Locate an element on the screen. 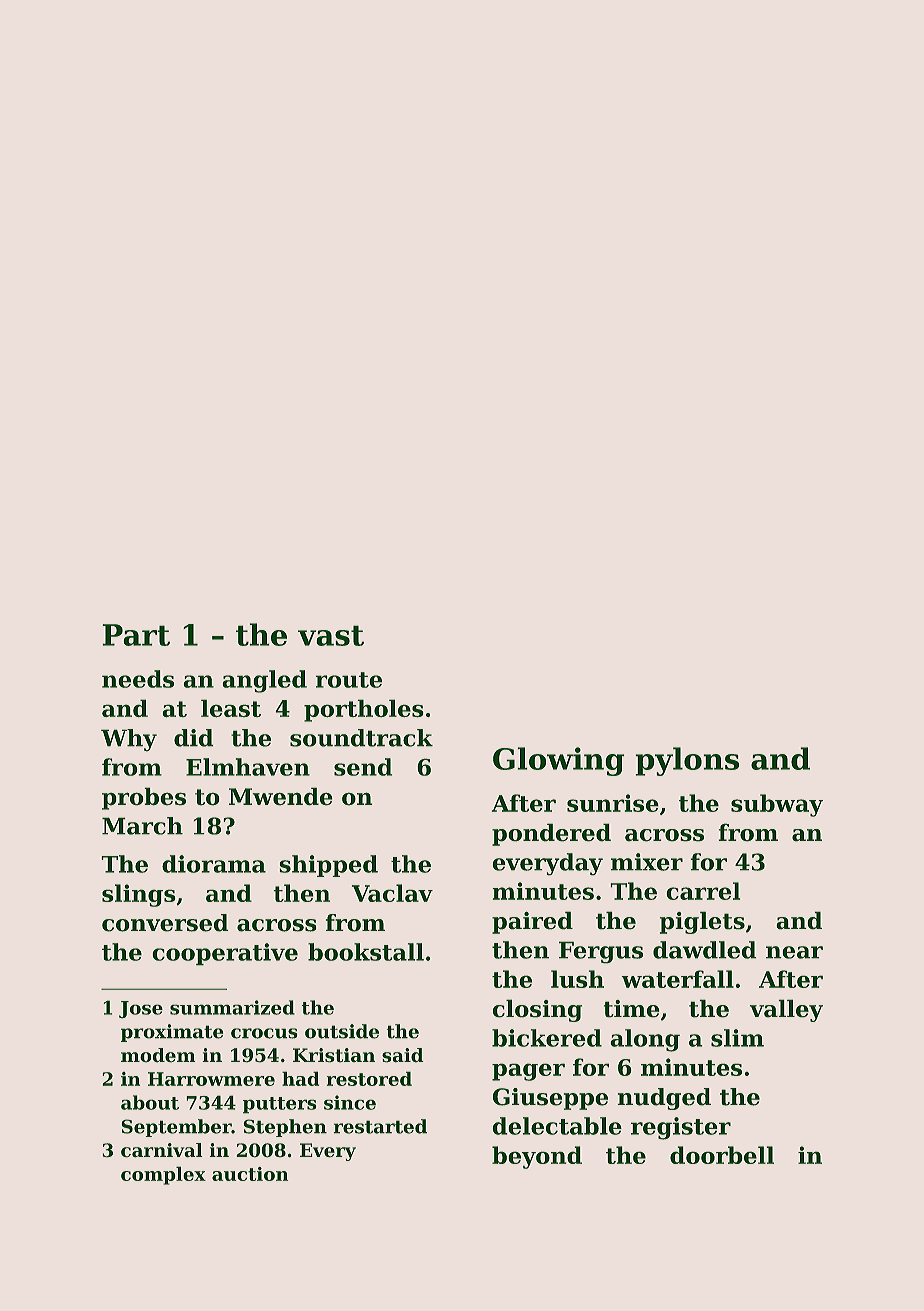  outside is located at coordinates (342, 1031).
